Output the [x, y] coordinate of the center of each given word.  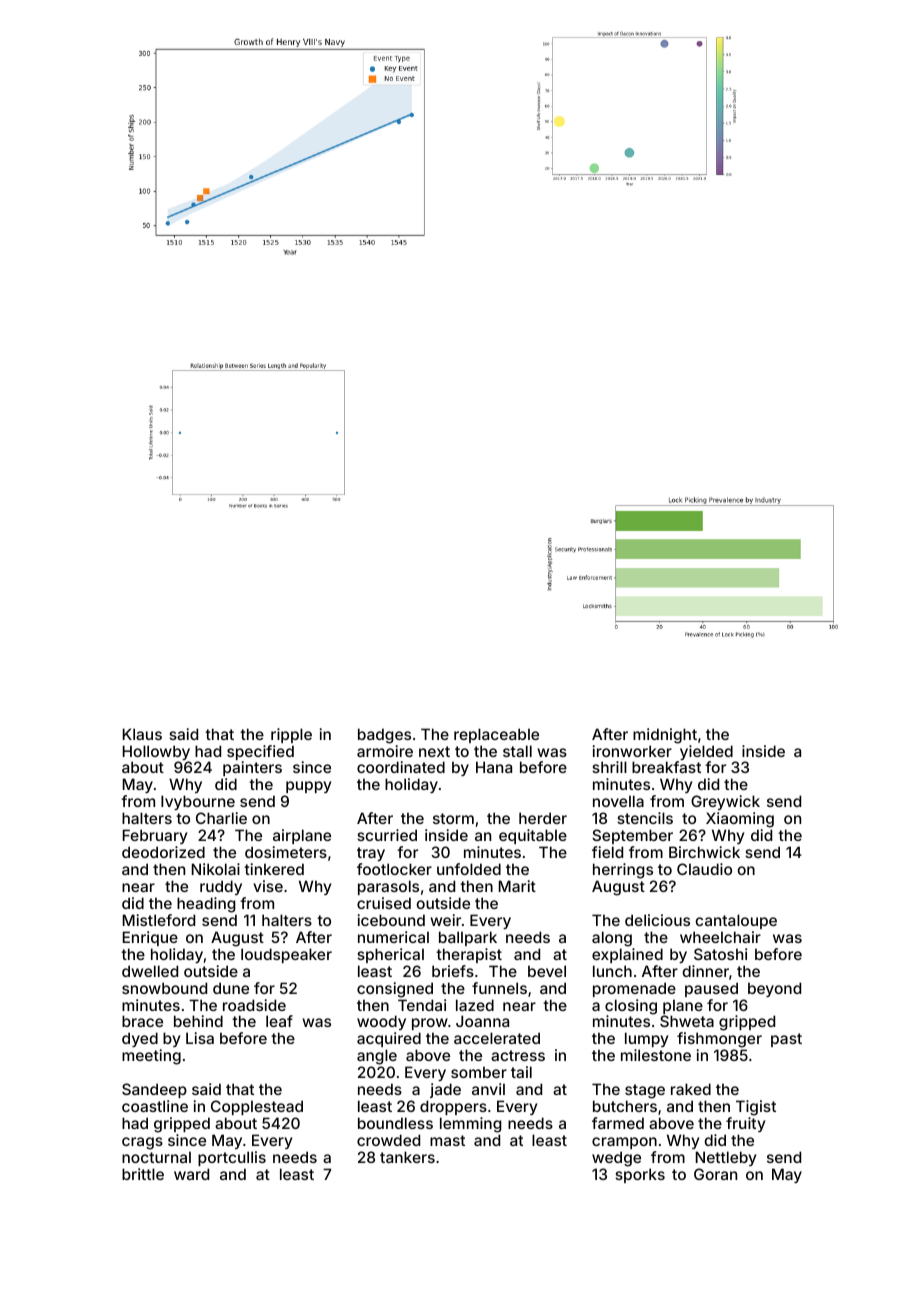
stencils [645, 818]
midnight [665, 736]
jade [445, 1090]
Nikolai [216, 869]
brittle [143, 1174]
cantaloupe [736, 921]
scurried [387, 835]
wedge [616, 1159]
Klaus [142, 734]
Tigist [756, 1108]
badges [384, 736]
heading [206, 905]
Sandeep [154, 1090]
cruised [384, 903]
